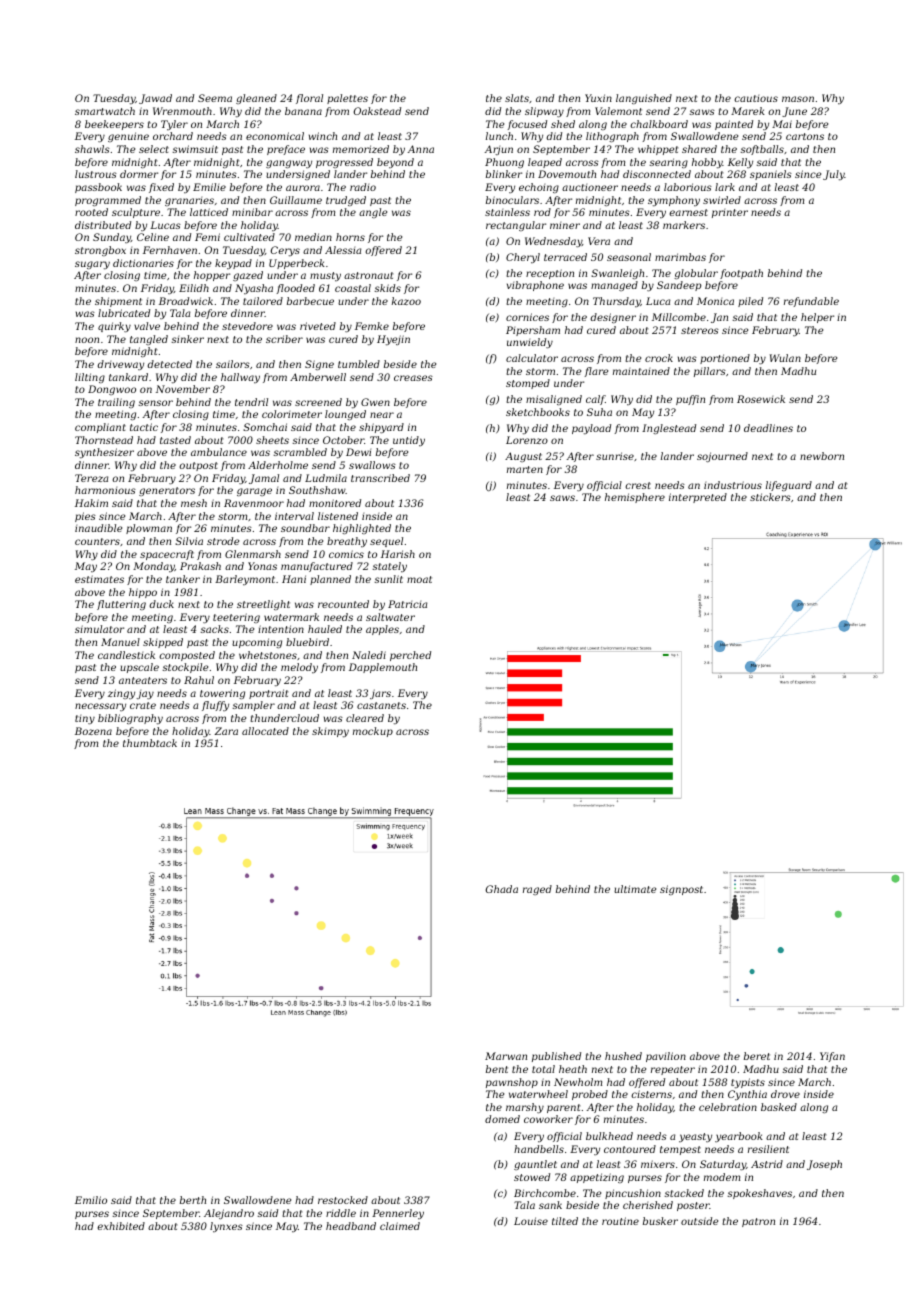 This screenshot has width=924, height=1314. What do you see at coordinates (215, 706) in the screenshot?
I see `fluffy` at bounding box center [215, 706].
